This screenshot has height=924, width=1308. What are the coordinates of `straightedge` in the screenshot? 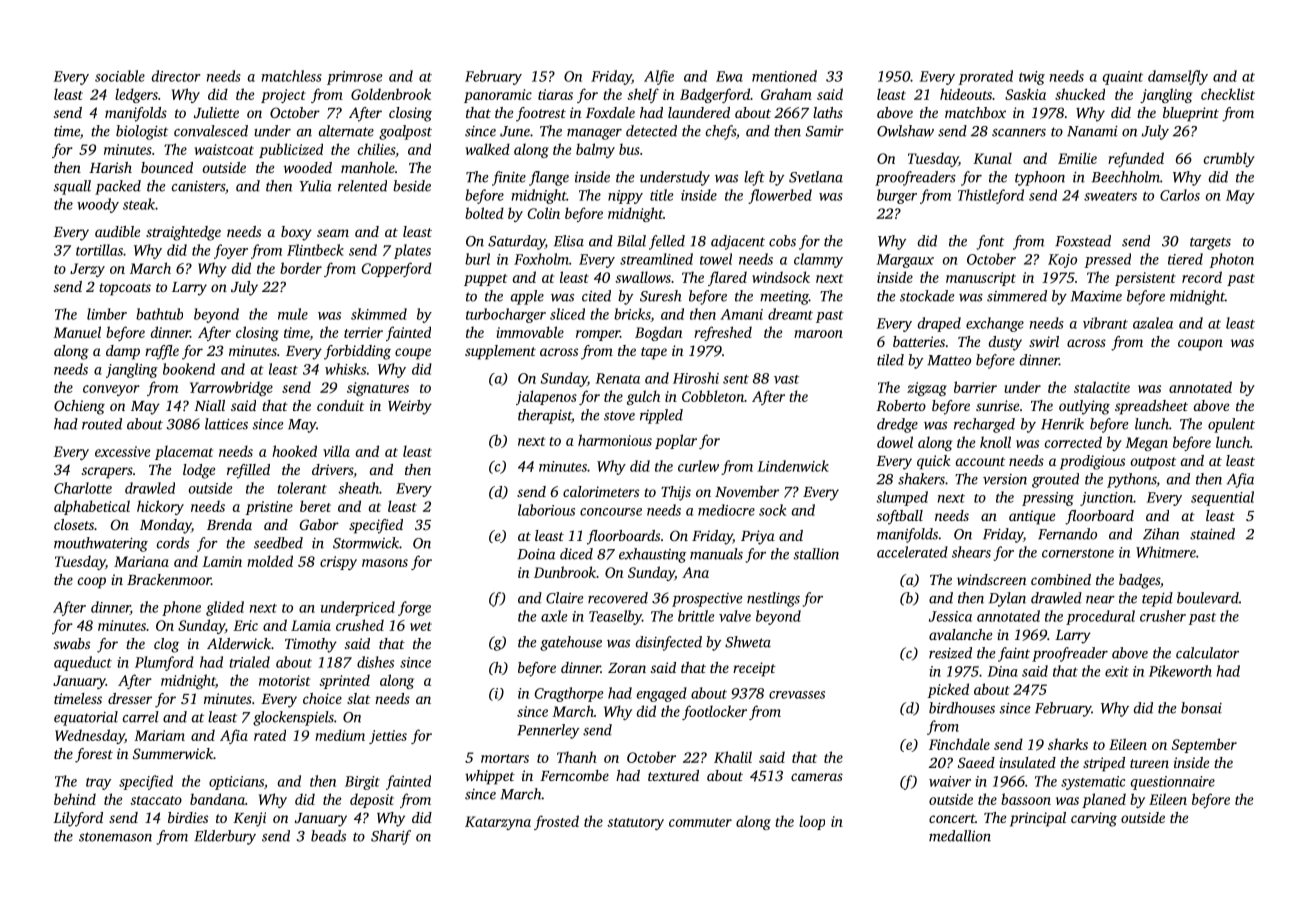 It's located at (183, 233).
